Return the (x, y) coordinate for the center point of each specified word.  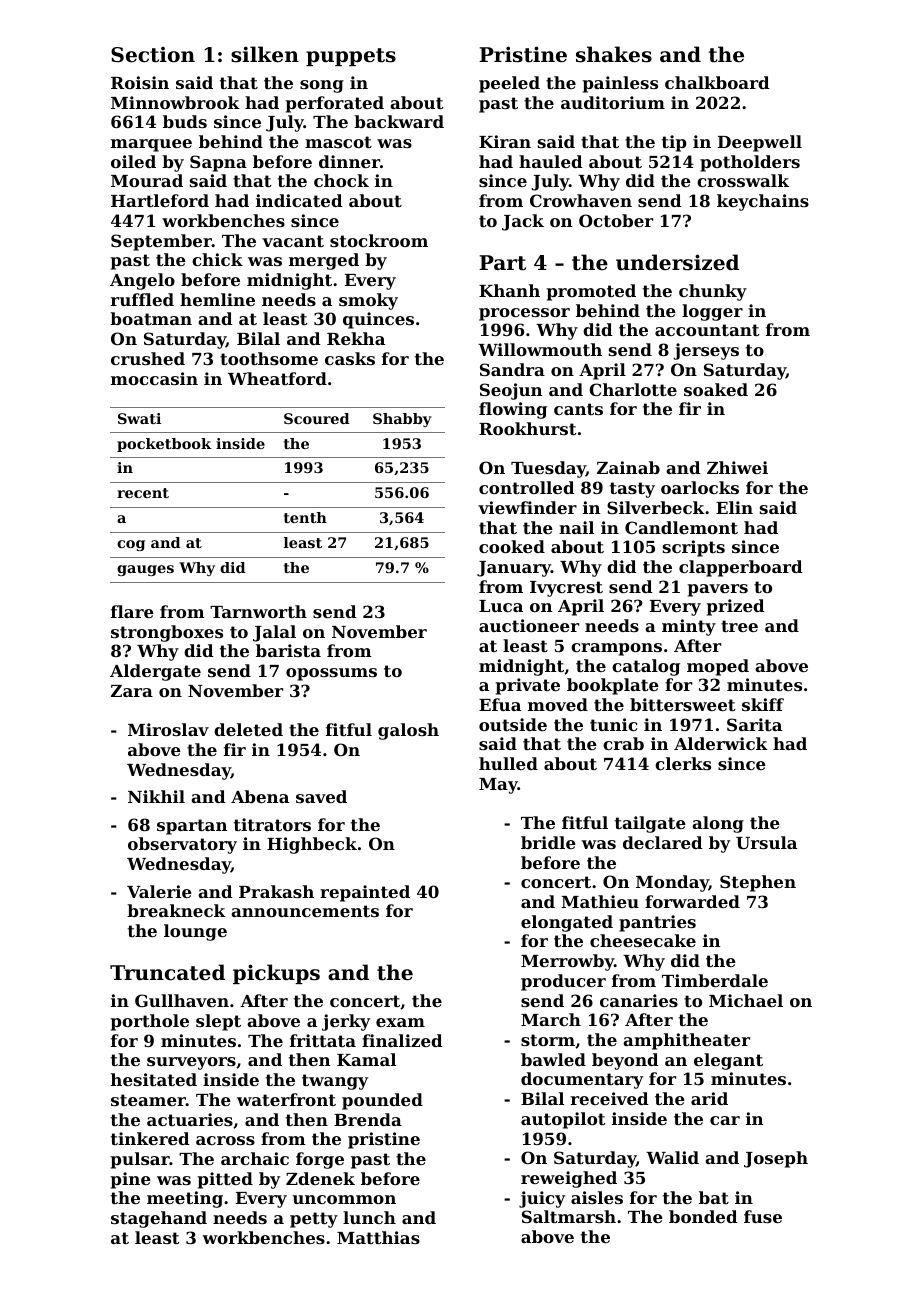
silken (265, 54)
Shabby (402, 420)
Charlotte (633, 389)
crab (623, 743)
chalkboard (717, 82)
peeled (509, 84)
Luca (501, 606)
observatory (182, 845)
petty (314, 1220)
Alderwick (721, 743)
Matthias (378, 1237)
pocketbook (164, 445)
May (498, 786)
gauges (145, 570)
